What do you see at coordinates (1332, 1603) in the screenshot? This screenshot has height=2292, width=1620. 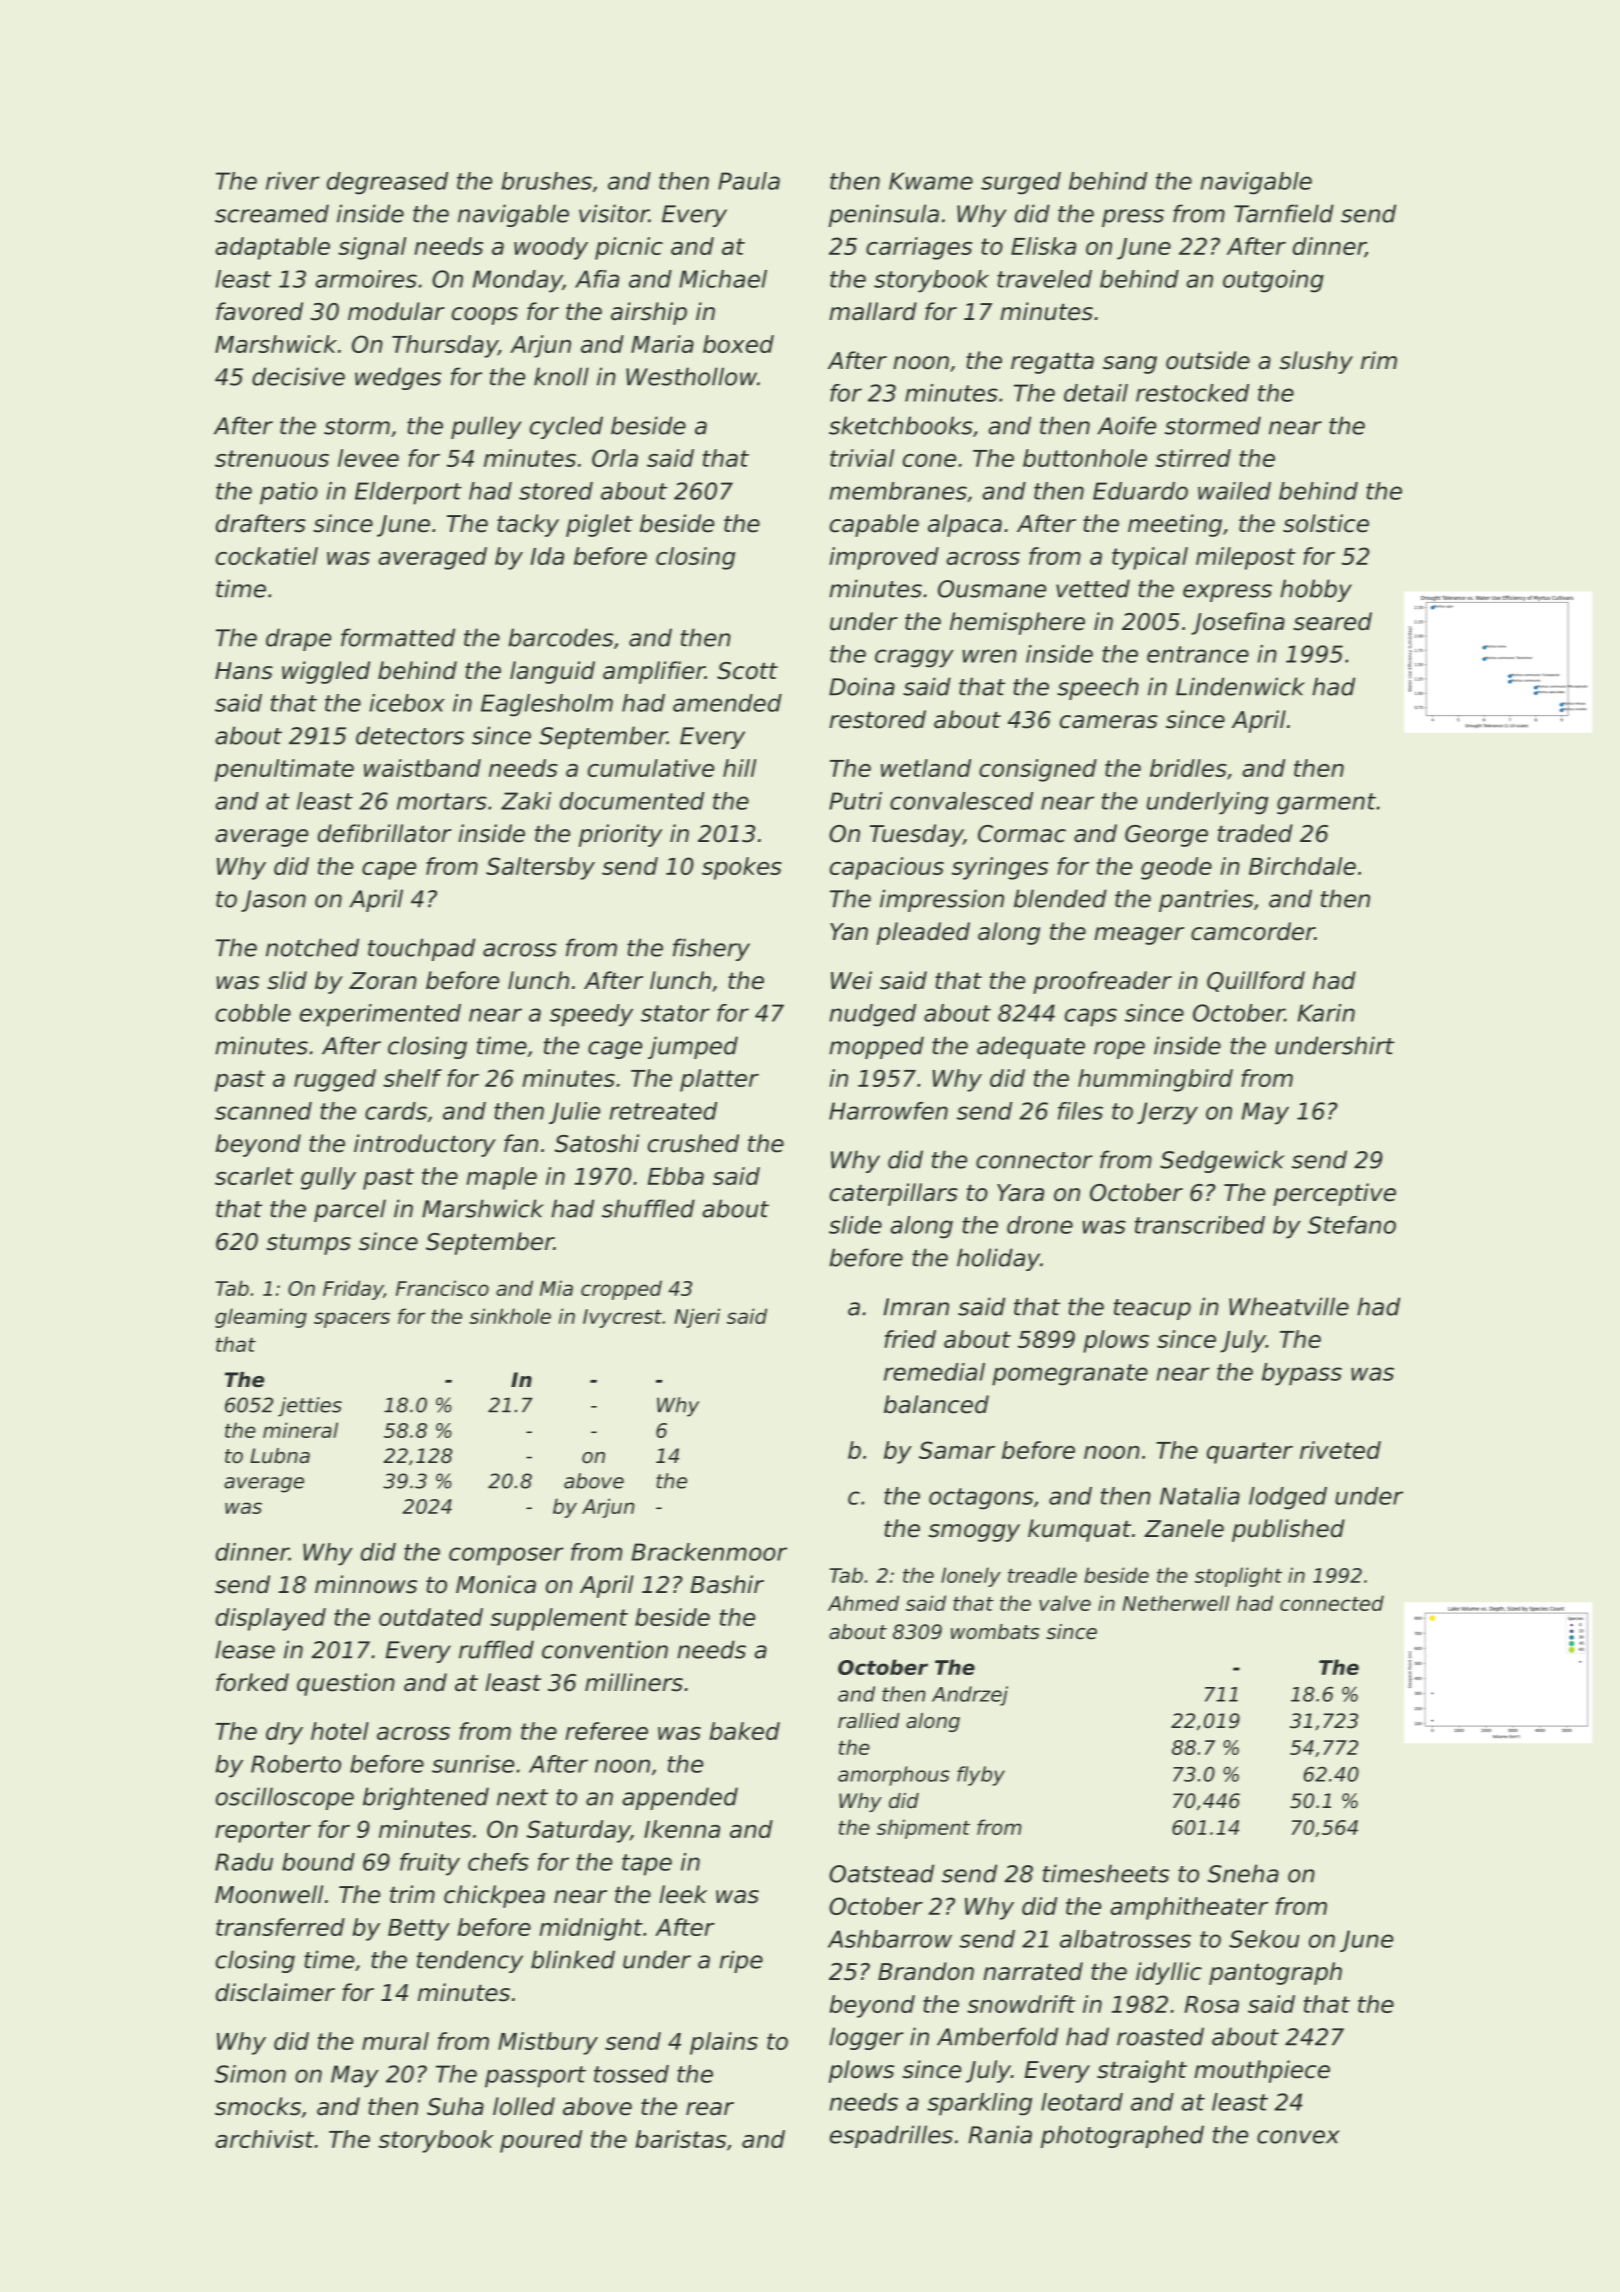 I see `connected` at bounding box center [1332, 1603].
